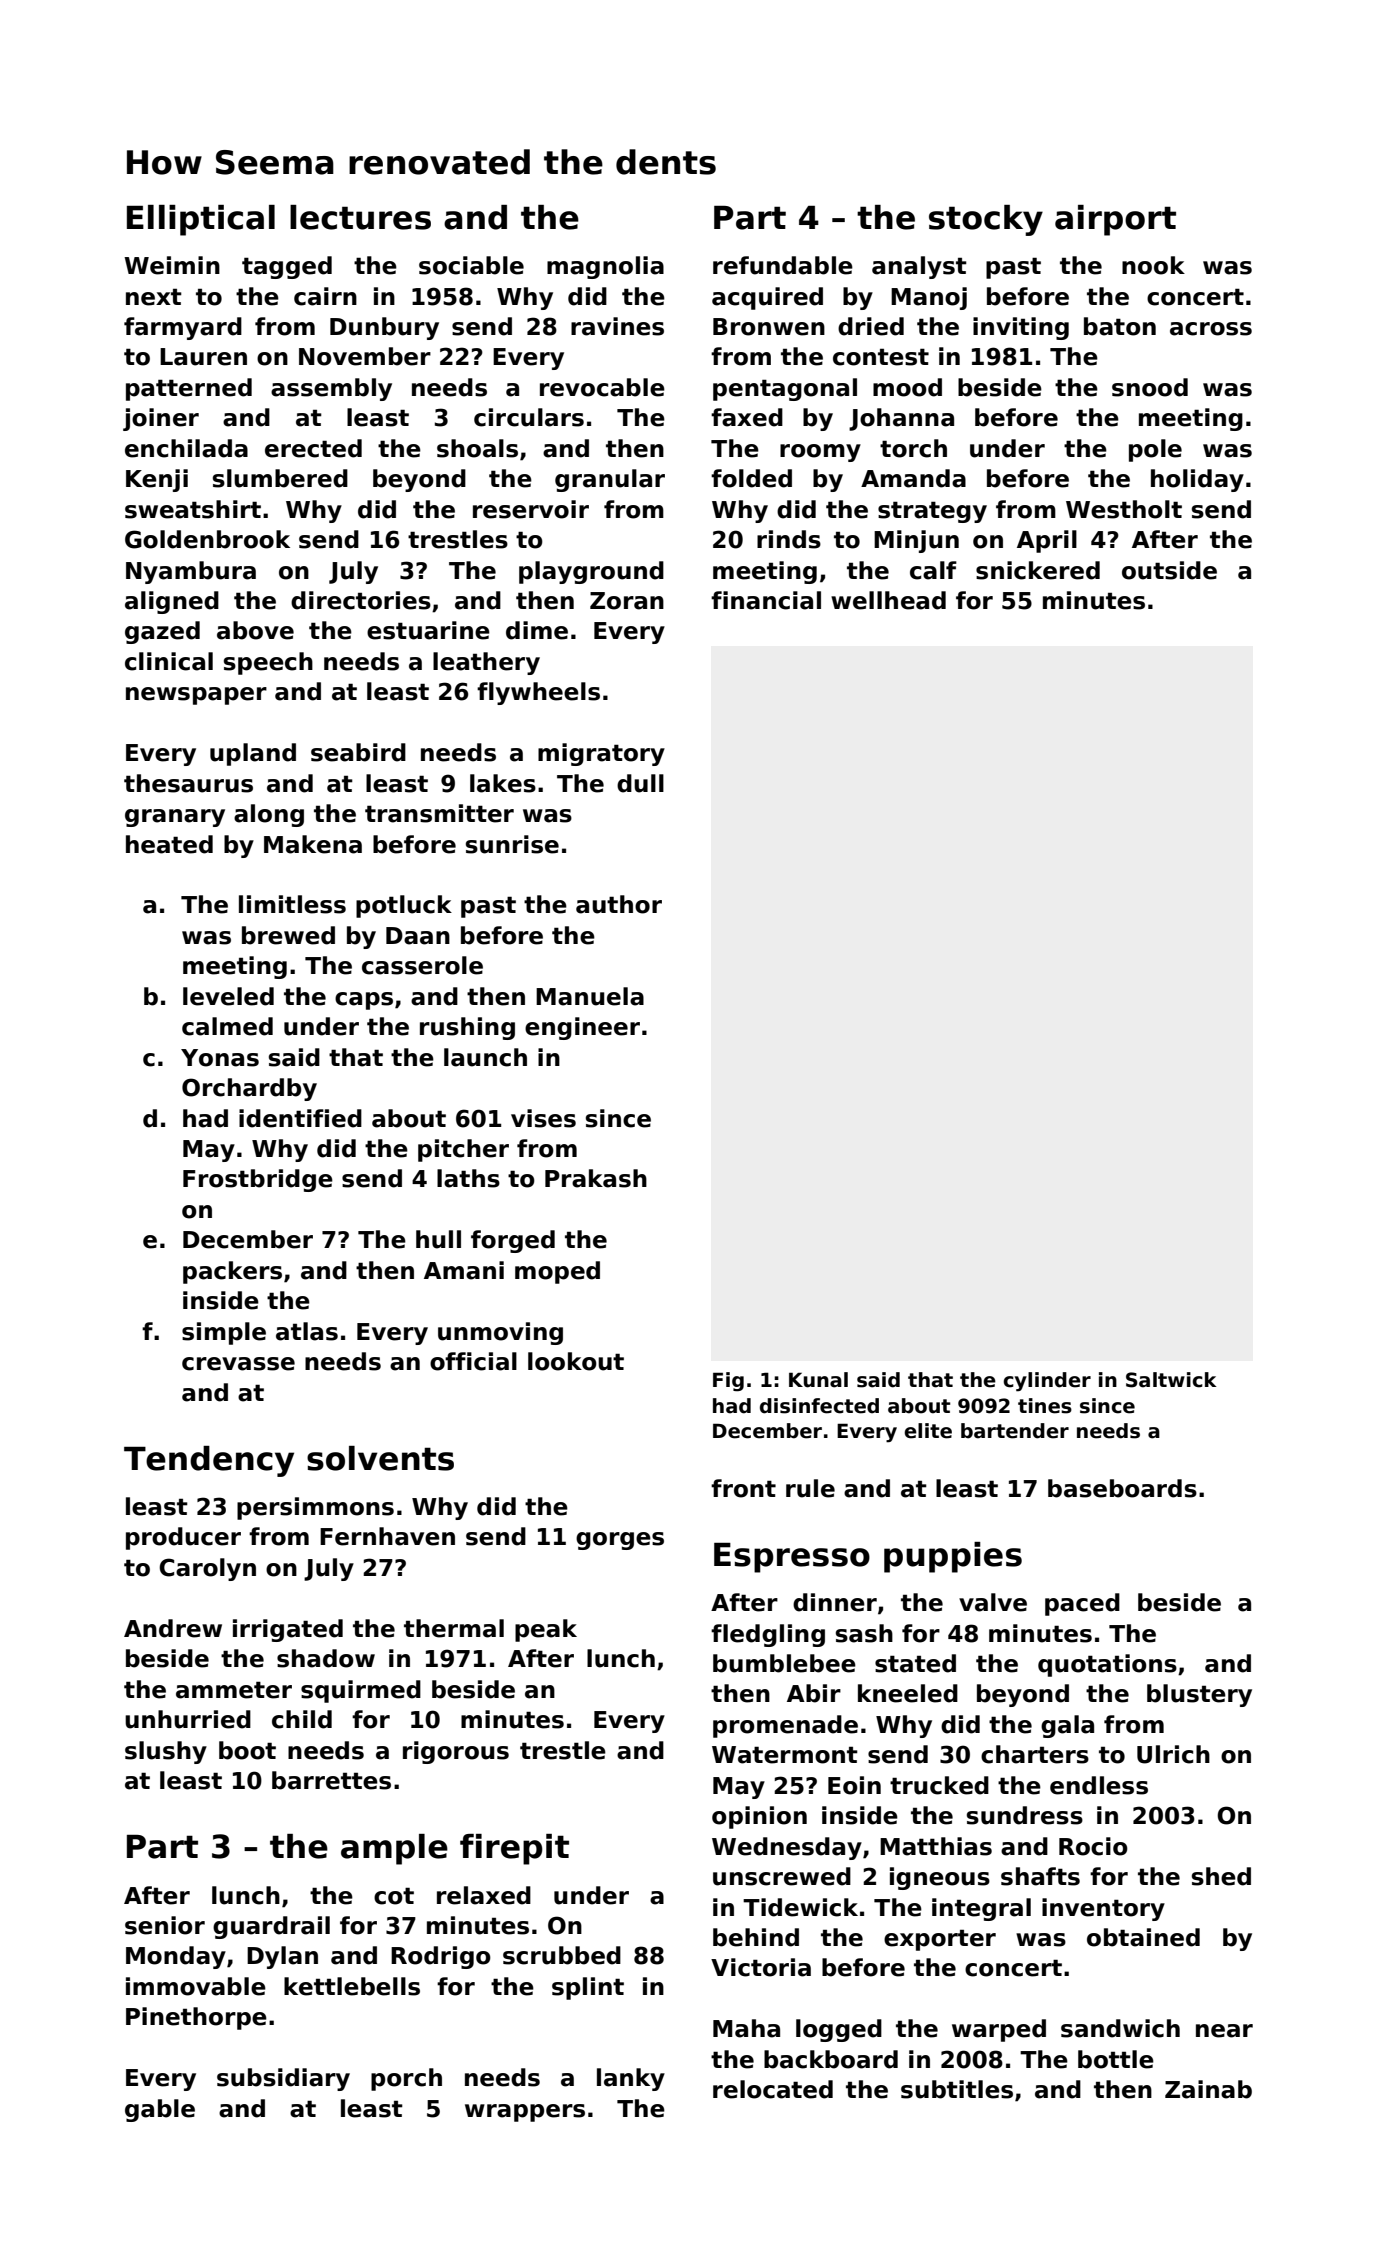 The image size is (1377, 2268). I want to click on valve, so click(993, 1602).
